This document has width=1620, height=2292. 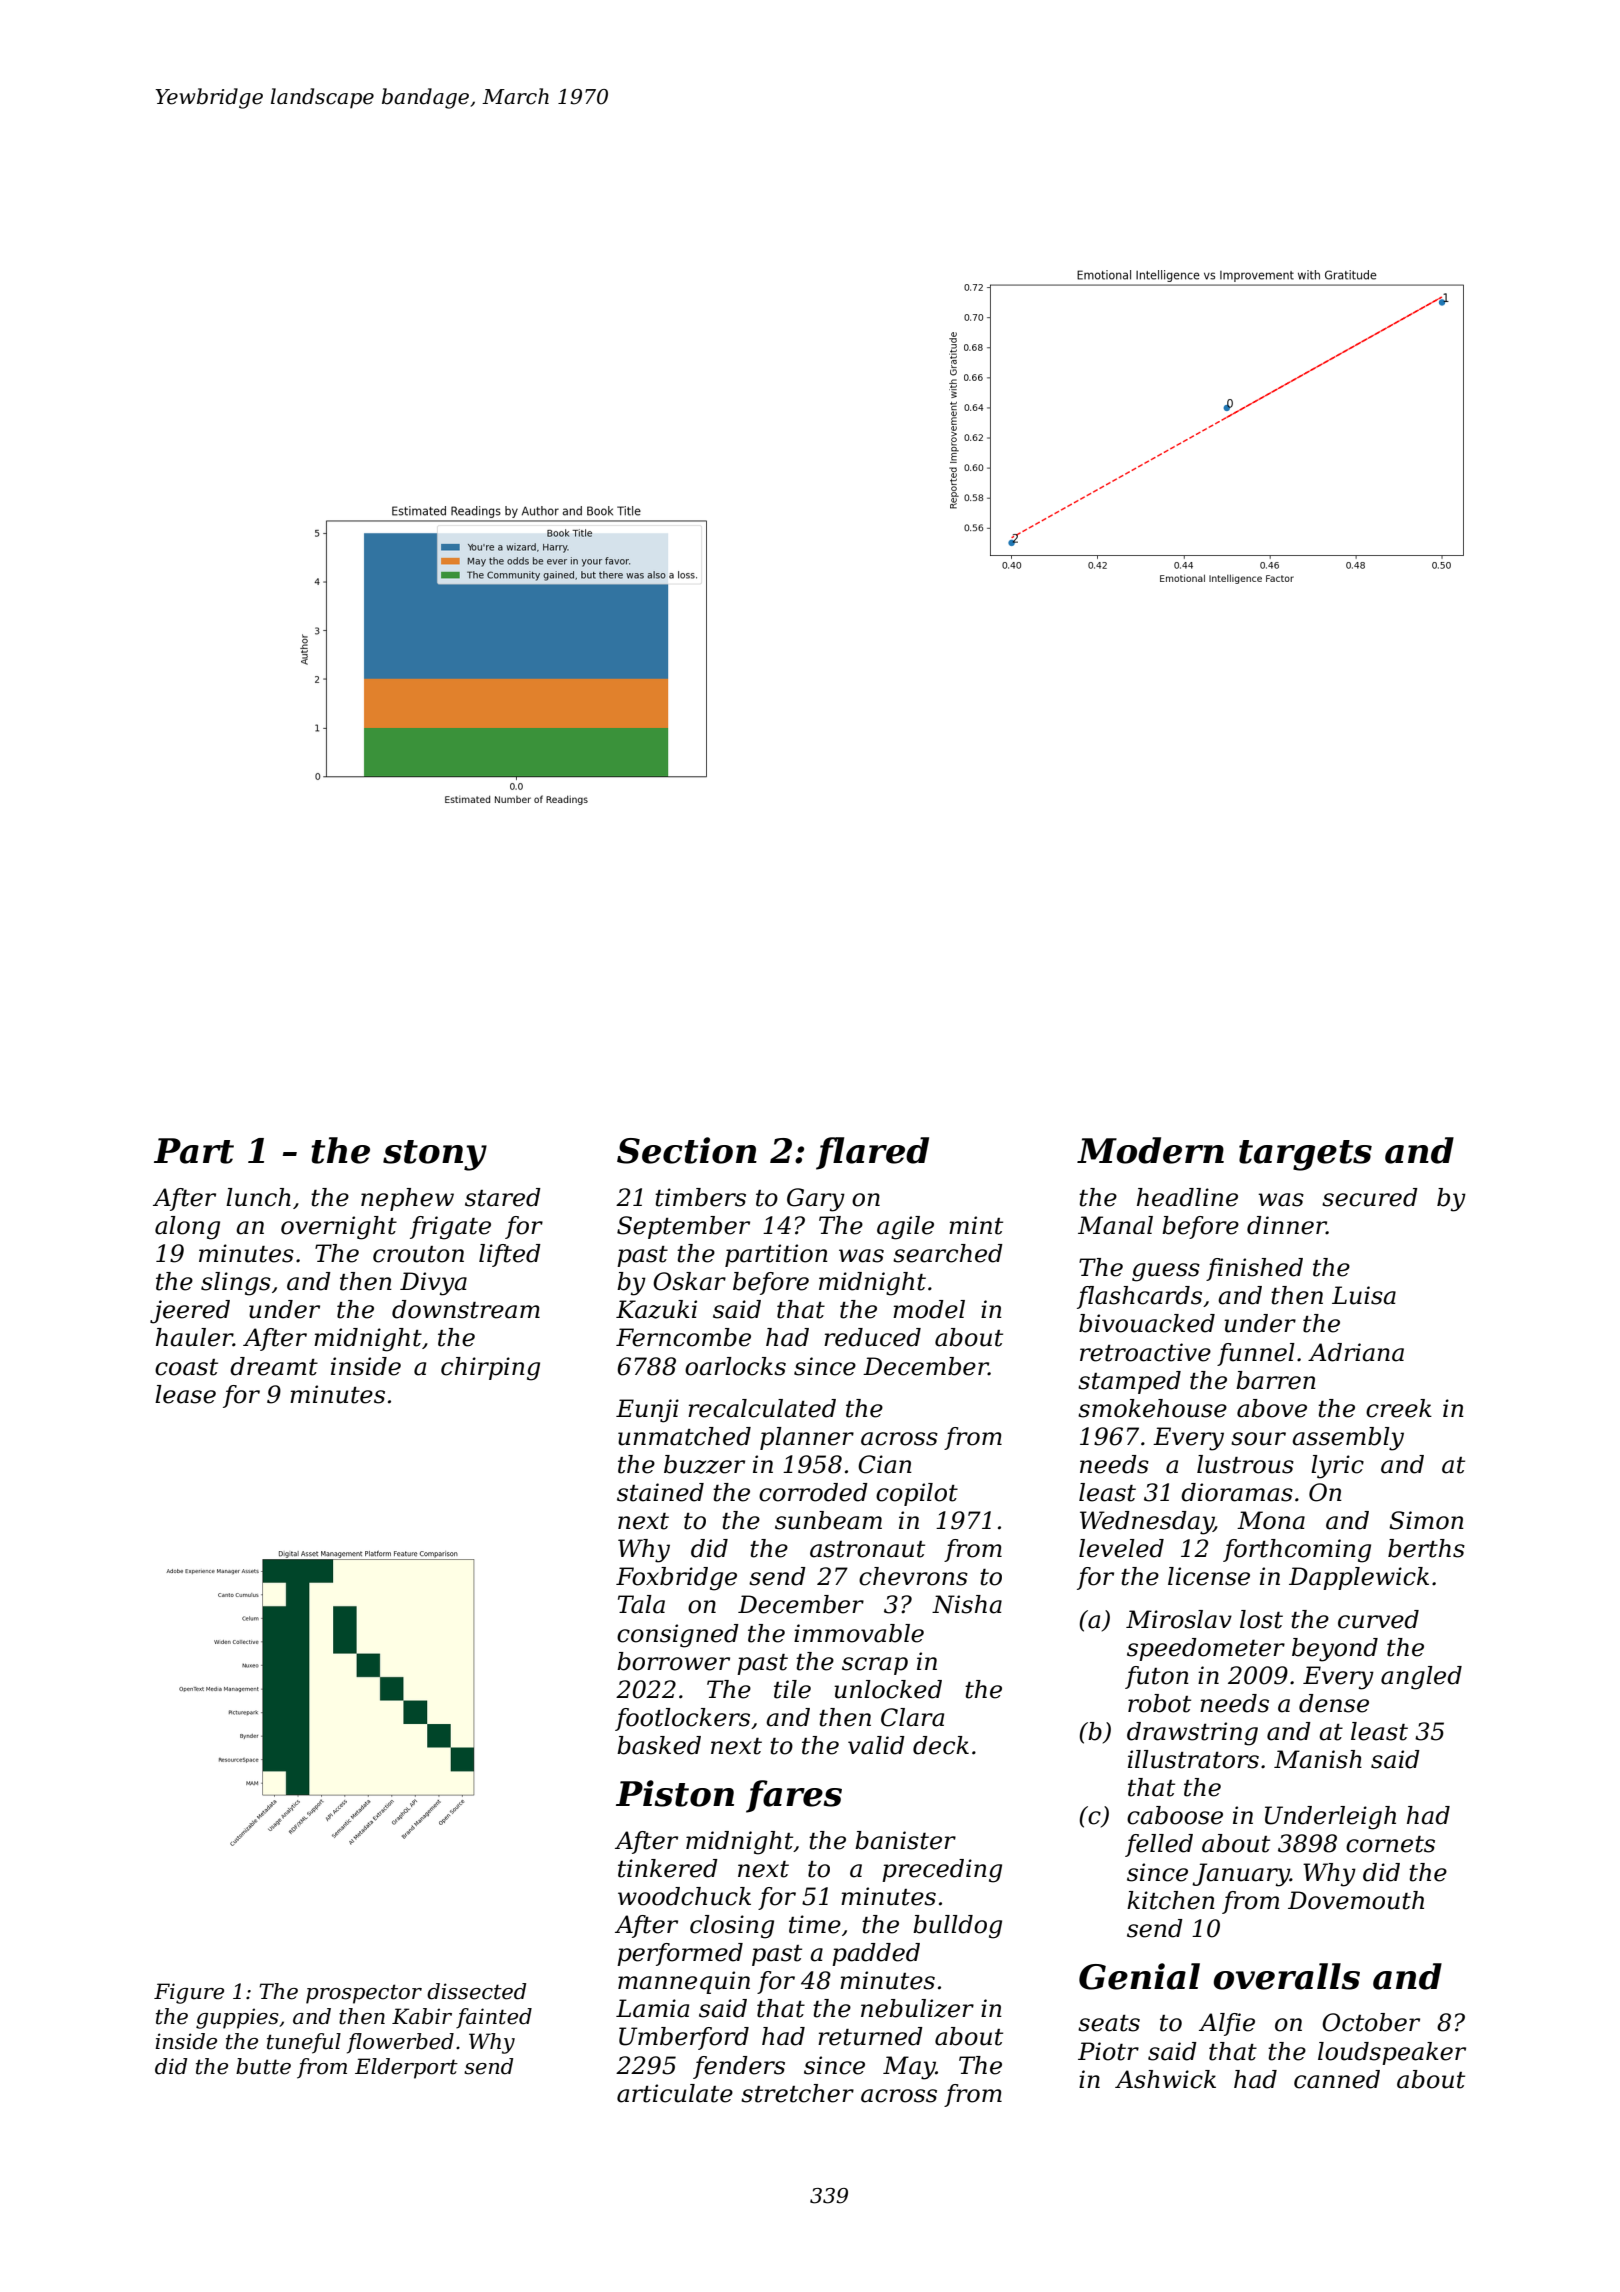 What do you see at coordinates (1337, 2079) in the document?
I see `canned` at bounding box center [1337, 2079].
